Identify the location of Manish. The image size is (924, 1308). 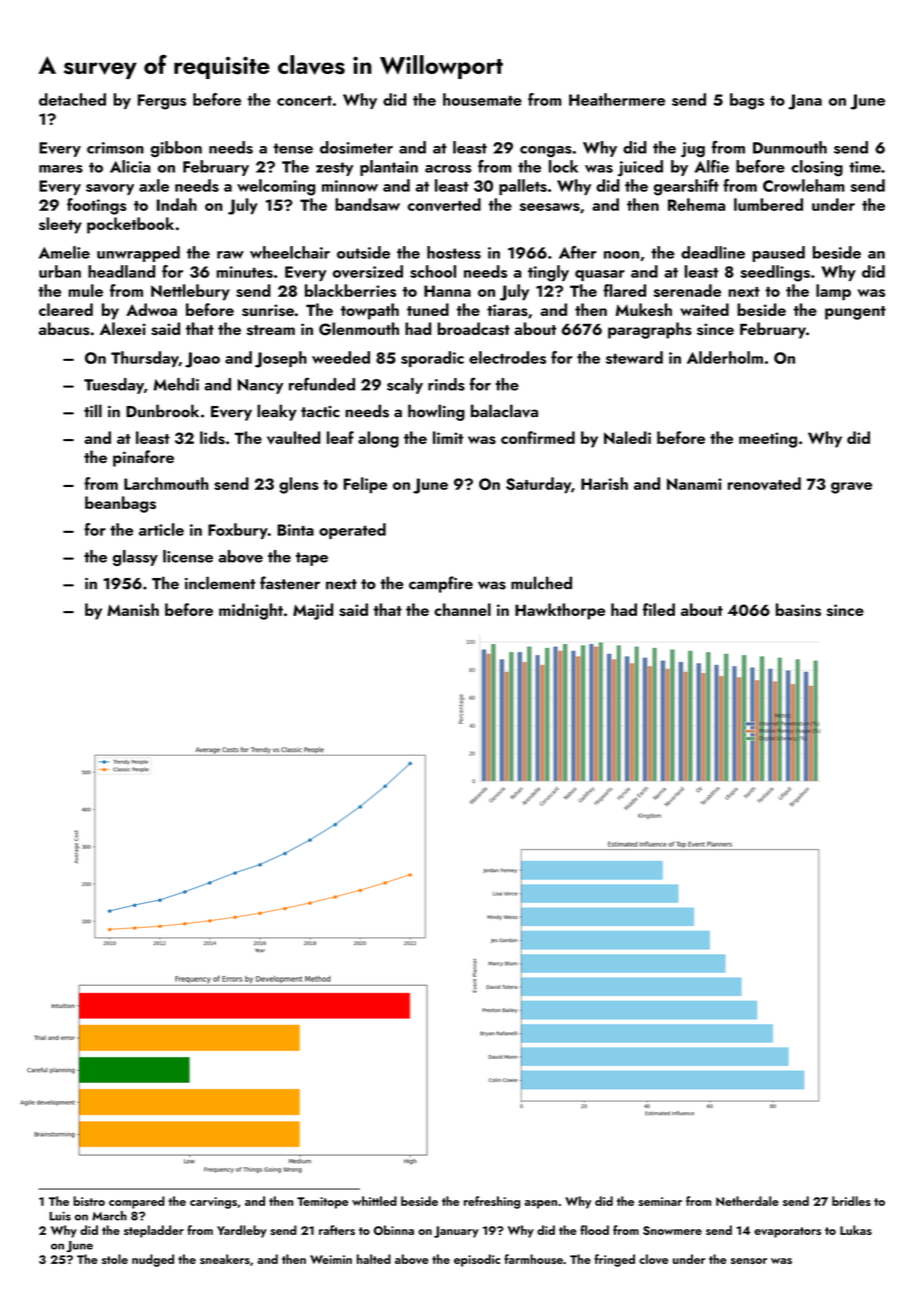
(133, 609).
